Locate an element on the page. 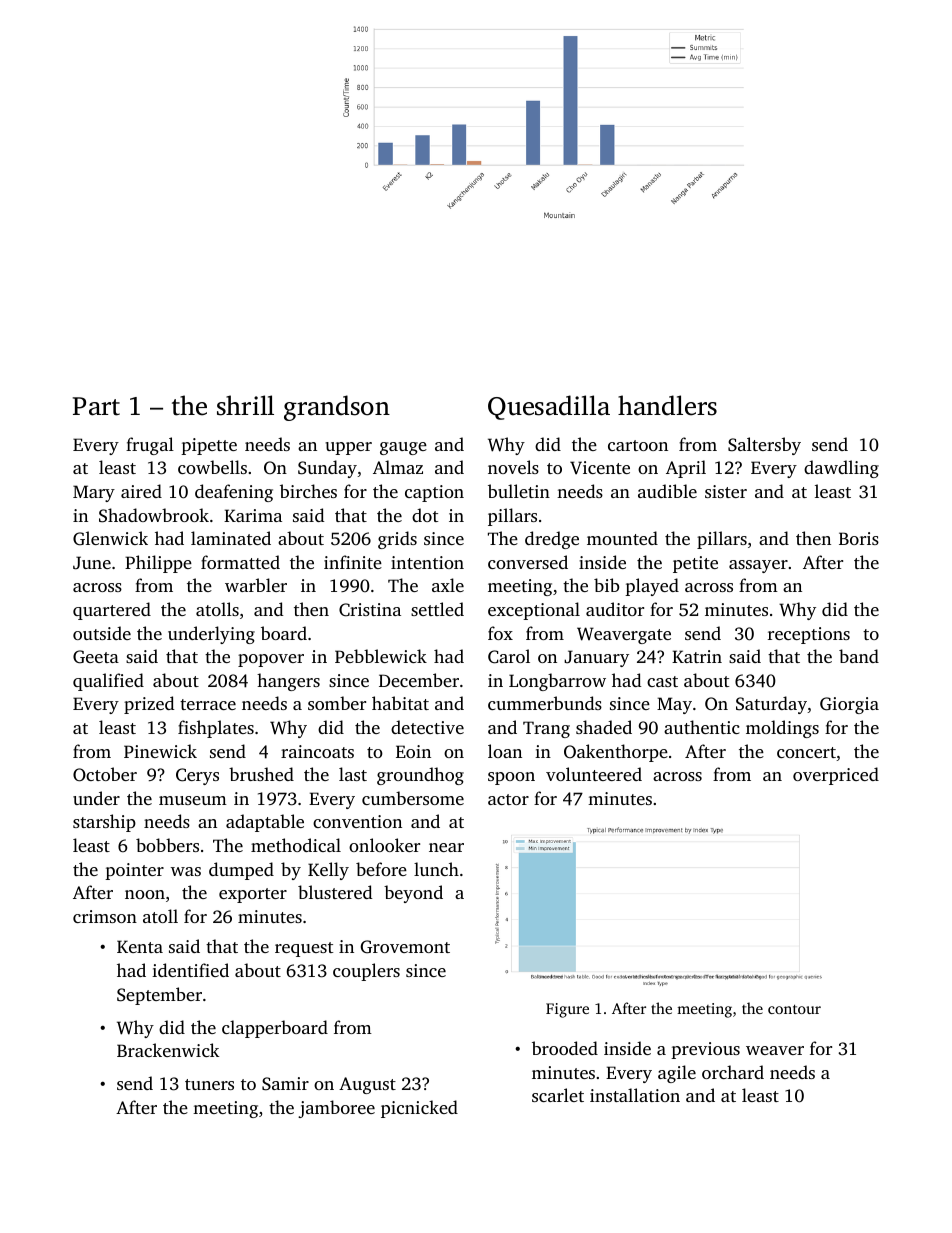  orchard is located at coordinates (733, 1072).
